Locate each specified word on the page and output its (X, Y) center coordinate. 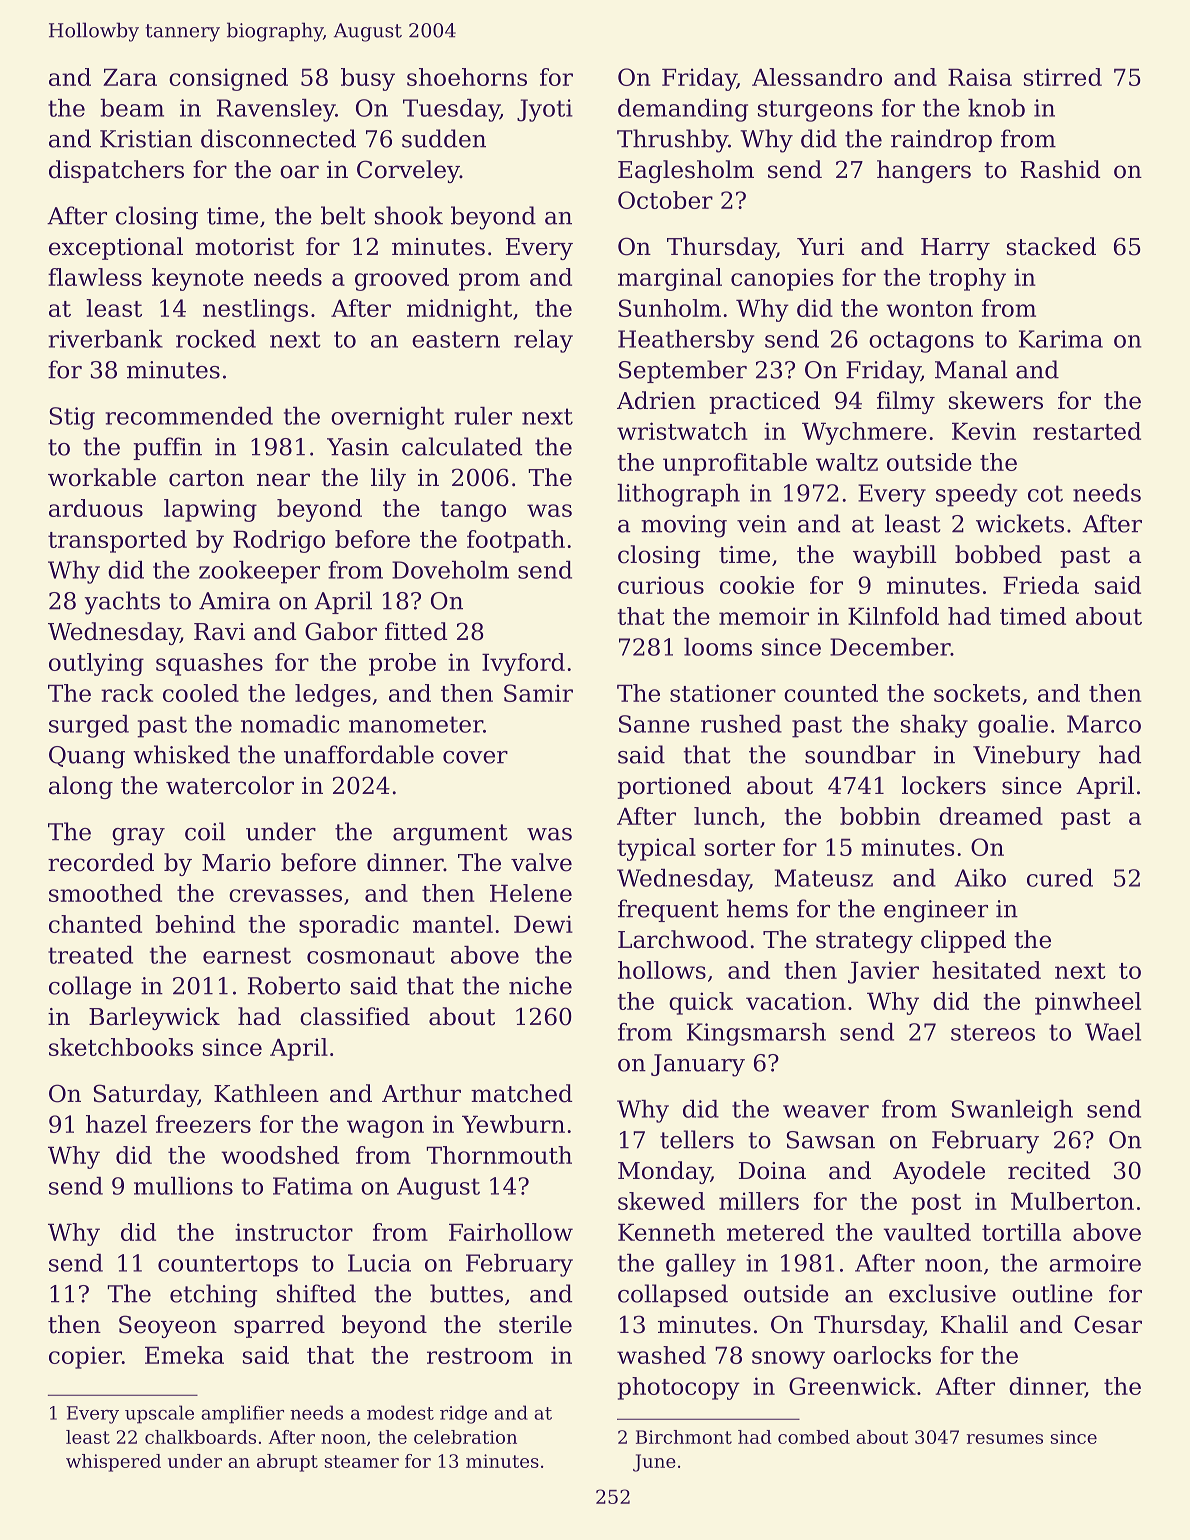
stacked (1051, 246)
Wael (1113, 1032)
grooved (402, 279)
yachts (122, 603)
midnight (459, 310)
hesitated (986, 970)
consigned (228, 79)
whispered (113, 1463)
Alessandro (817, 77)
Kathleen (266, 1093)
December (890, 647)
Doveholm (450, 570)
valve (541, 862)
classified (355, 1016)
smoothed (105, 893)
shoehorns (467, 77)
